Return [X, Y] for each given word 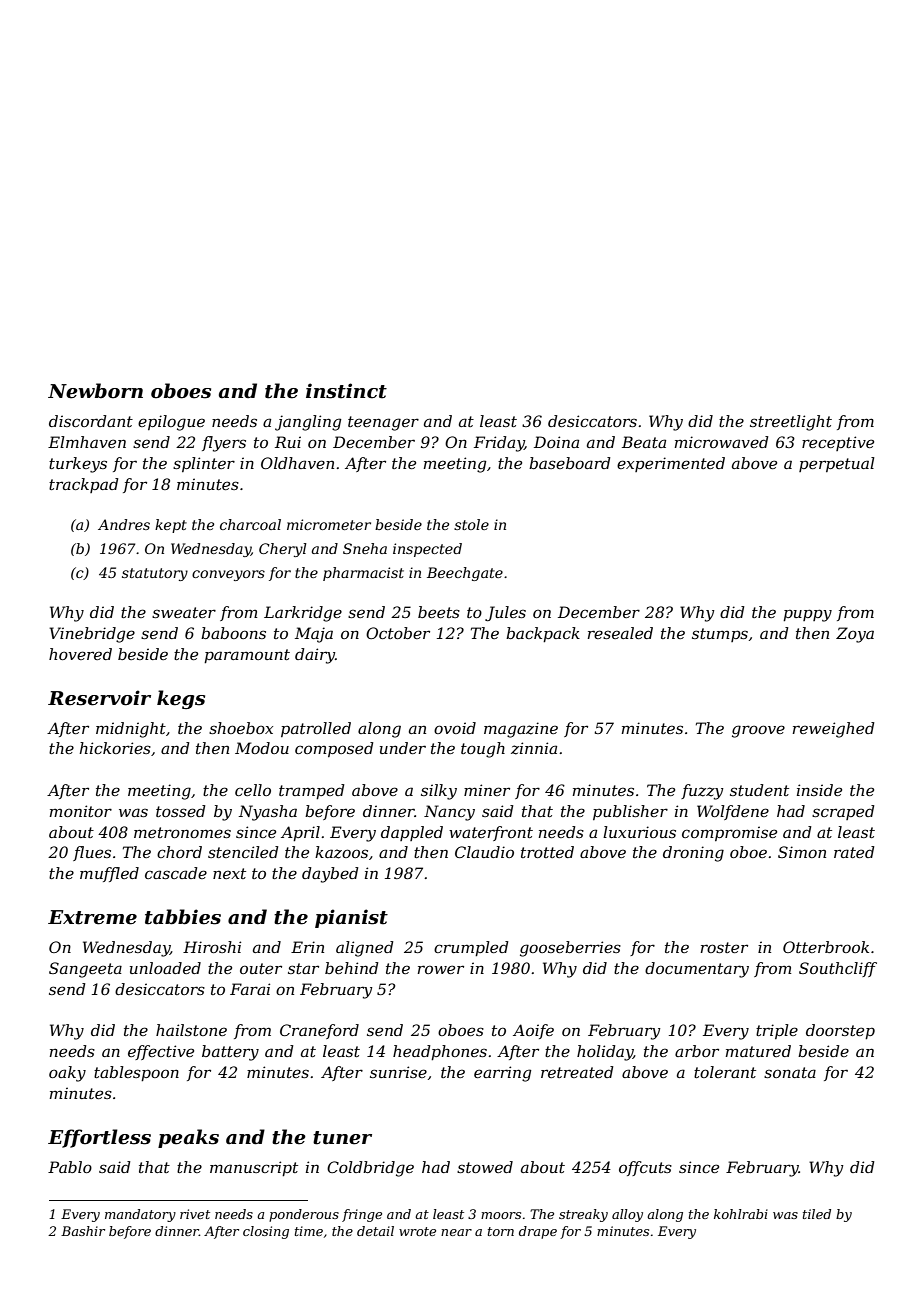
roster [724, 947]
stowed [485, 1167]
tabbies [183, 917]
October [398, 633]
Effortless [99, 1138]
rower [441, 969]
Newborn [95, 391]
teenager [383, 423]
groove [758, 731]
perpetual [837, 464]
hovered [80, 654]
